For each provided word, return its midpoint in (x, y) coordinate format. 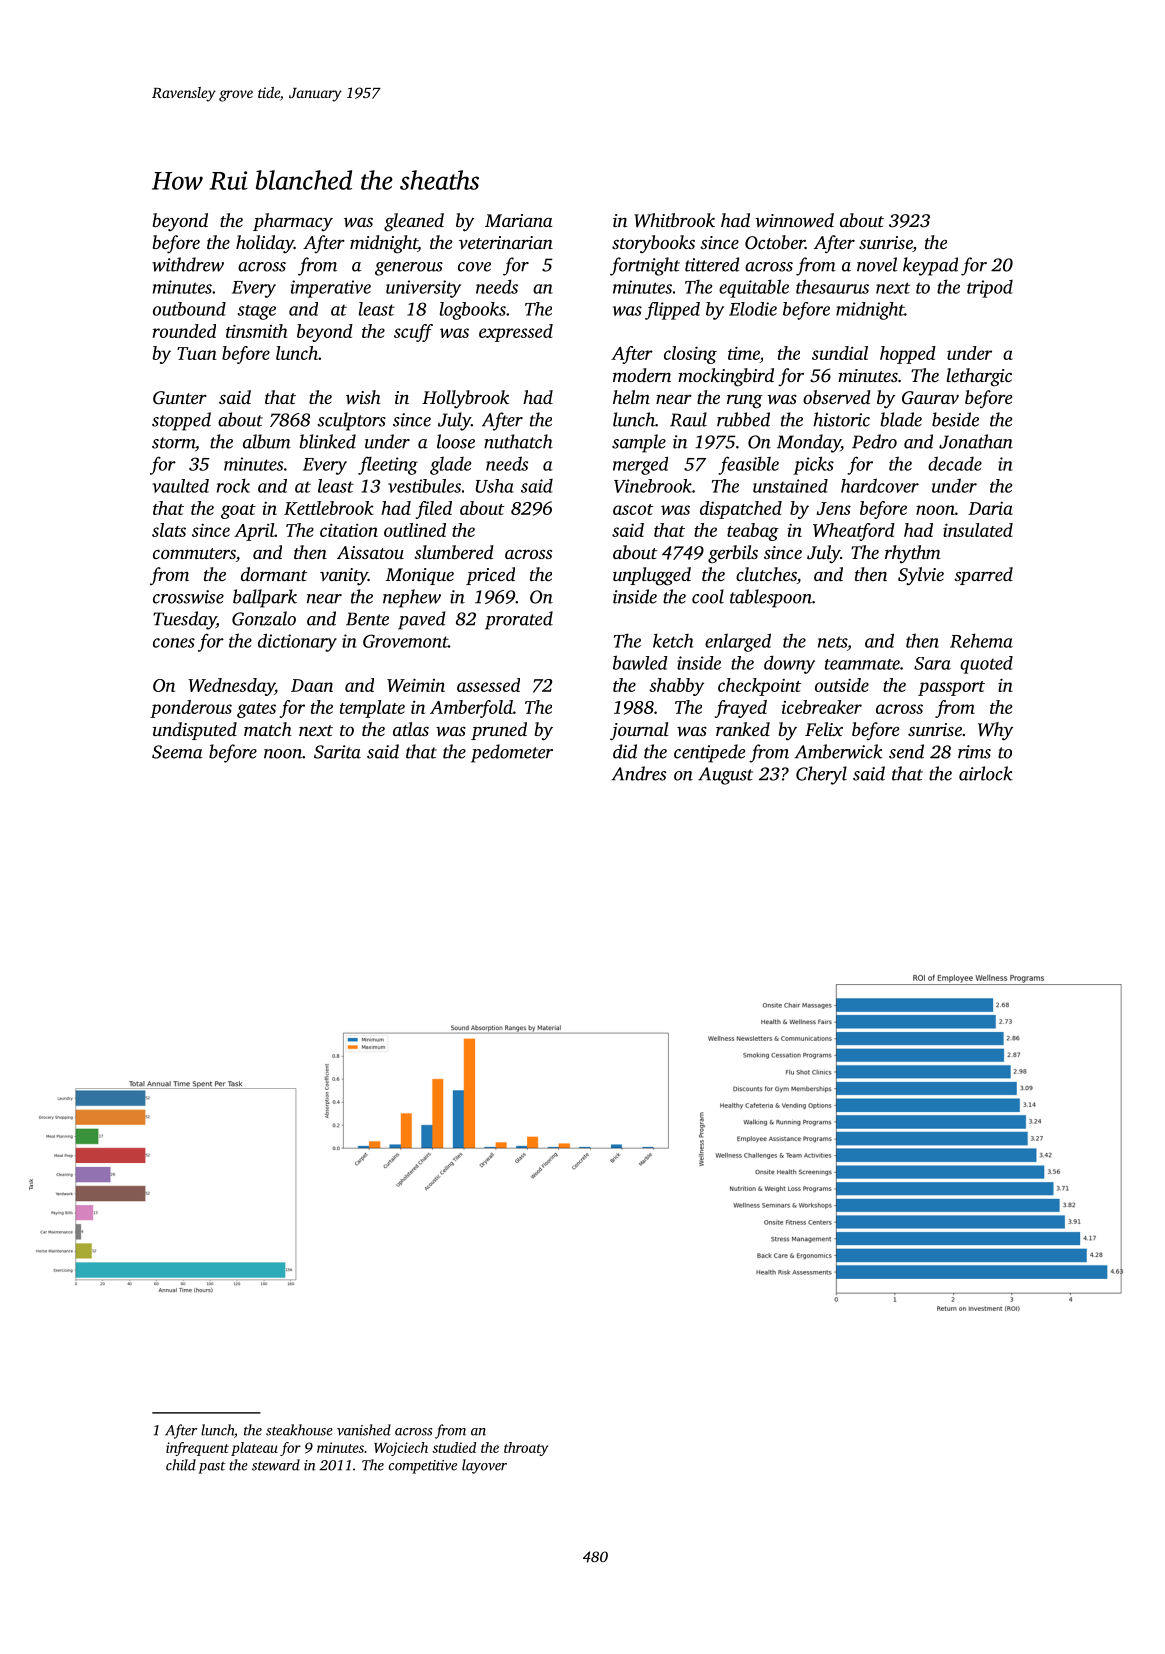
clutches (766, 574)
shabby (676, 687)
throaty (526, 1449)
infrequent (197, 1449)
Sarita (337, 752)
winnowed (794, 220)
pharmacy (293, 222)
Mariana (519, 220)
